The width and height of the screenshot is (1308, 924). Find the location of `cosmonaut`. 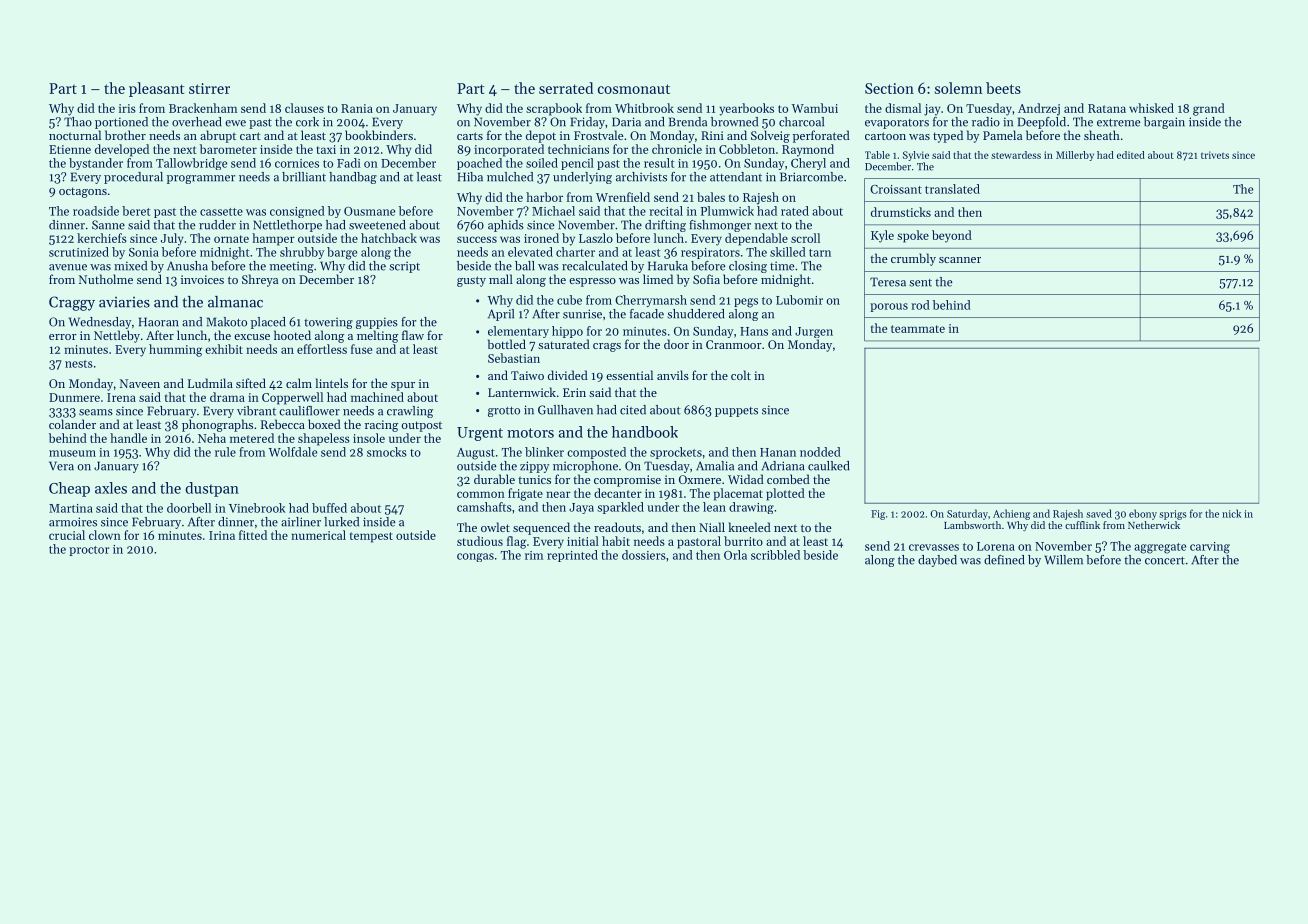

cosmonaut is located at coordinates (634, 89).
